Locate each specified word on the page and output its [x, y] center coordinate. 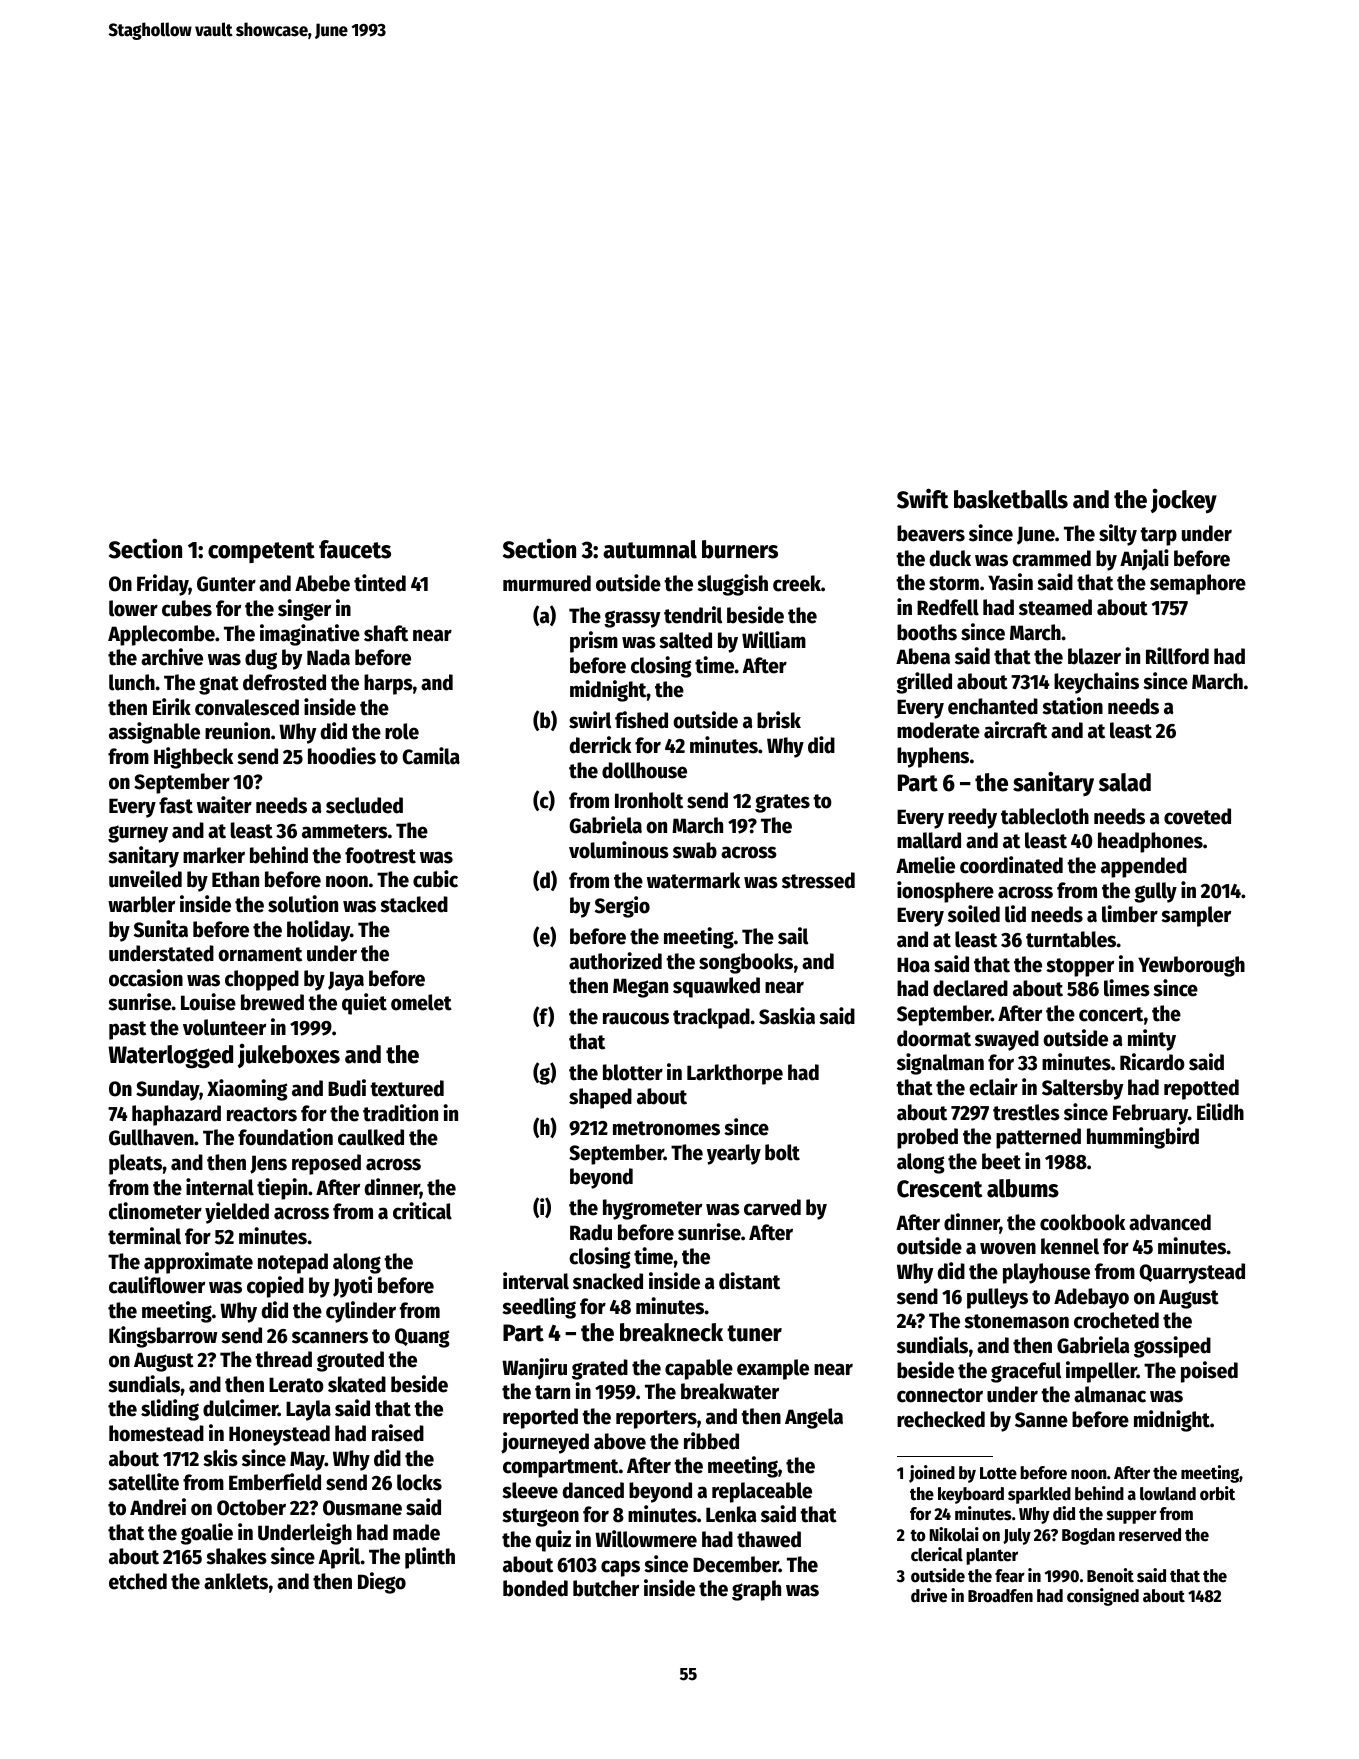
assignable [154, 733]
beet [1001, 1161]
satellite [143, 1482]
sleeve [530, 1490]
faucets [355, 549]
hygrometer [652, 1209]
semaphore [1198, 584]
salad [1125, 782]
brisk [779, 720]
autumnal [650, 549]
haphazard [176, 1115]
